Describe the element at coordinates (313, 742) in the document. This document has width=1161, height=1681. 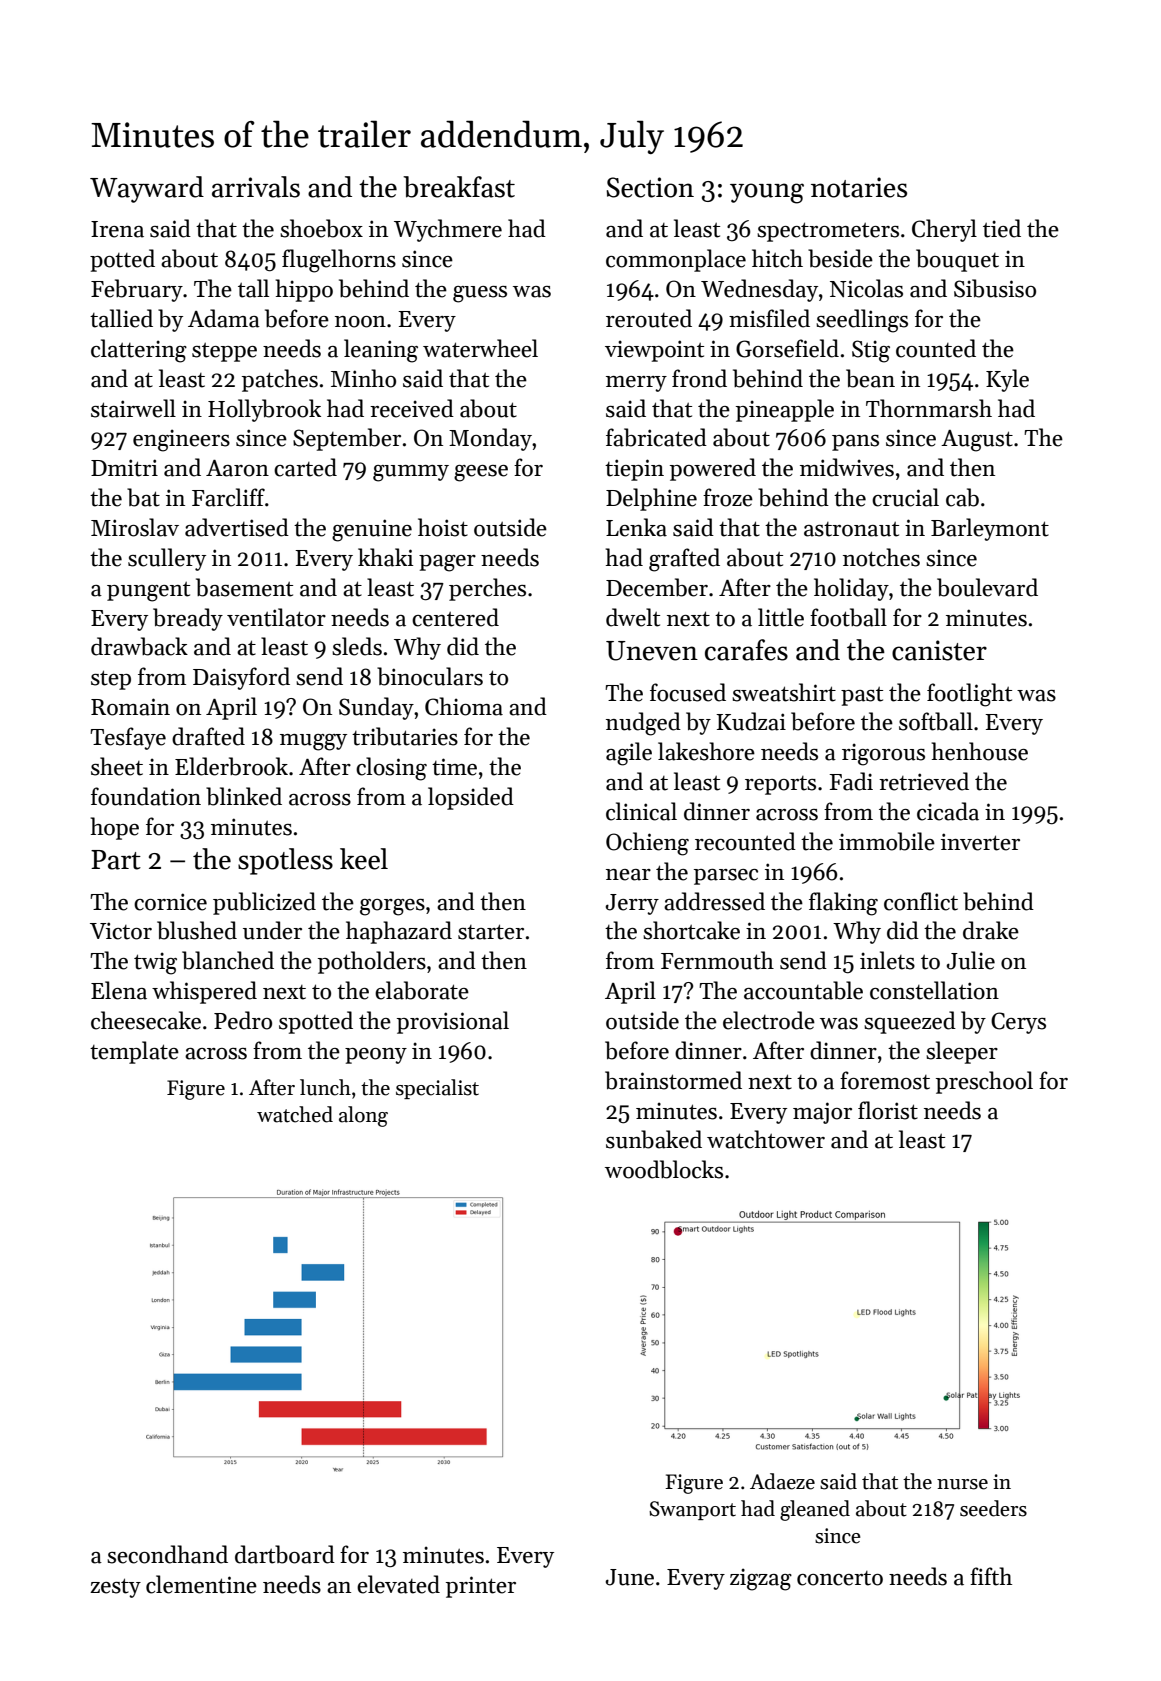
I see `muggy` at that location.
